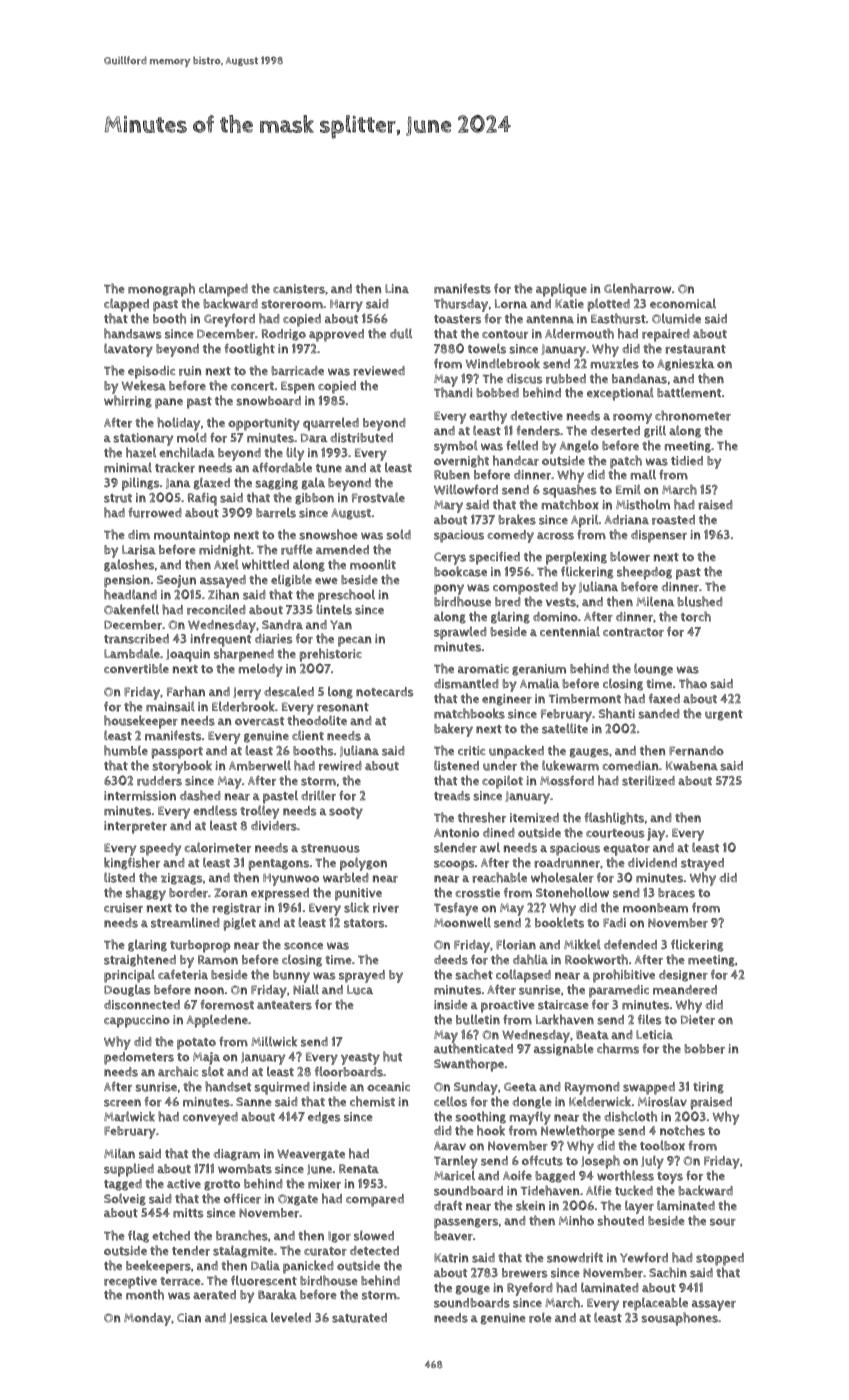 Image resolution: width=849 pixels, height=1400 pixels. What do you see at coordinates (189, 1317) in the screenshot?
I see `Cian` at bounding box center [189, 1317].
